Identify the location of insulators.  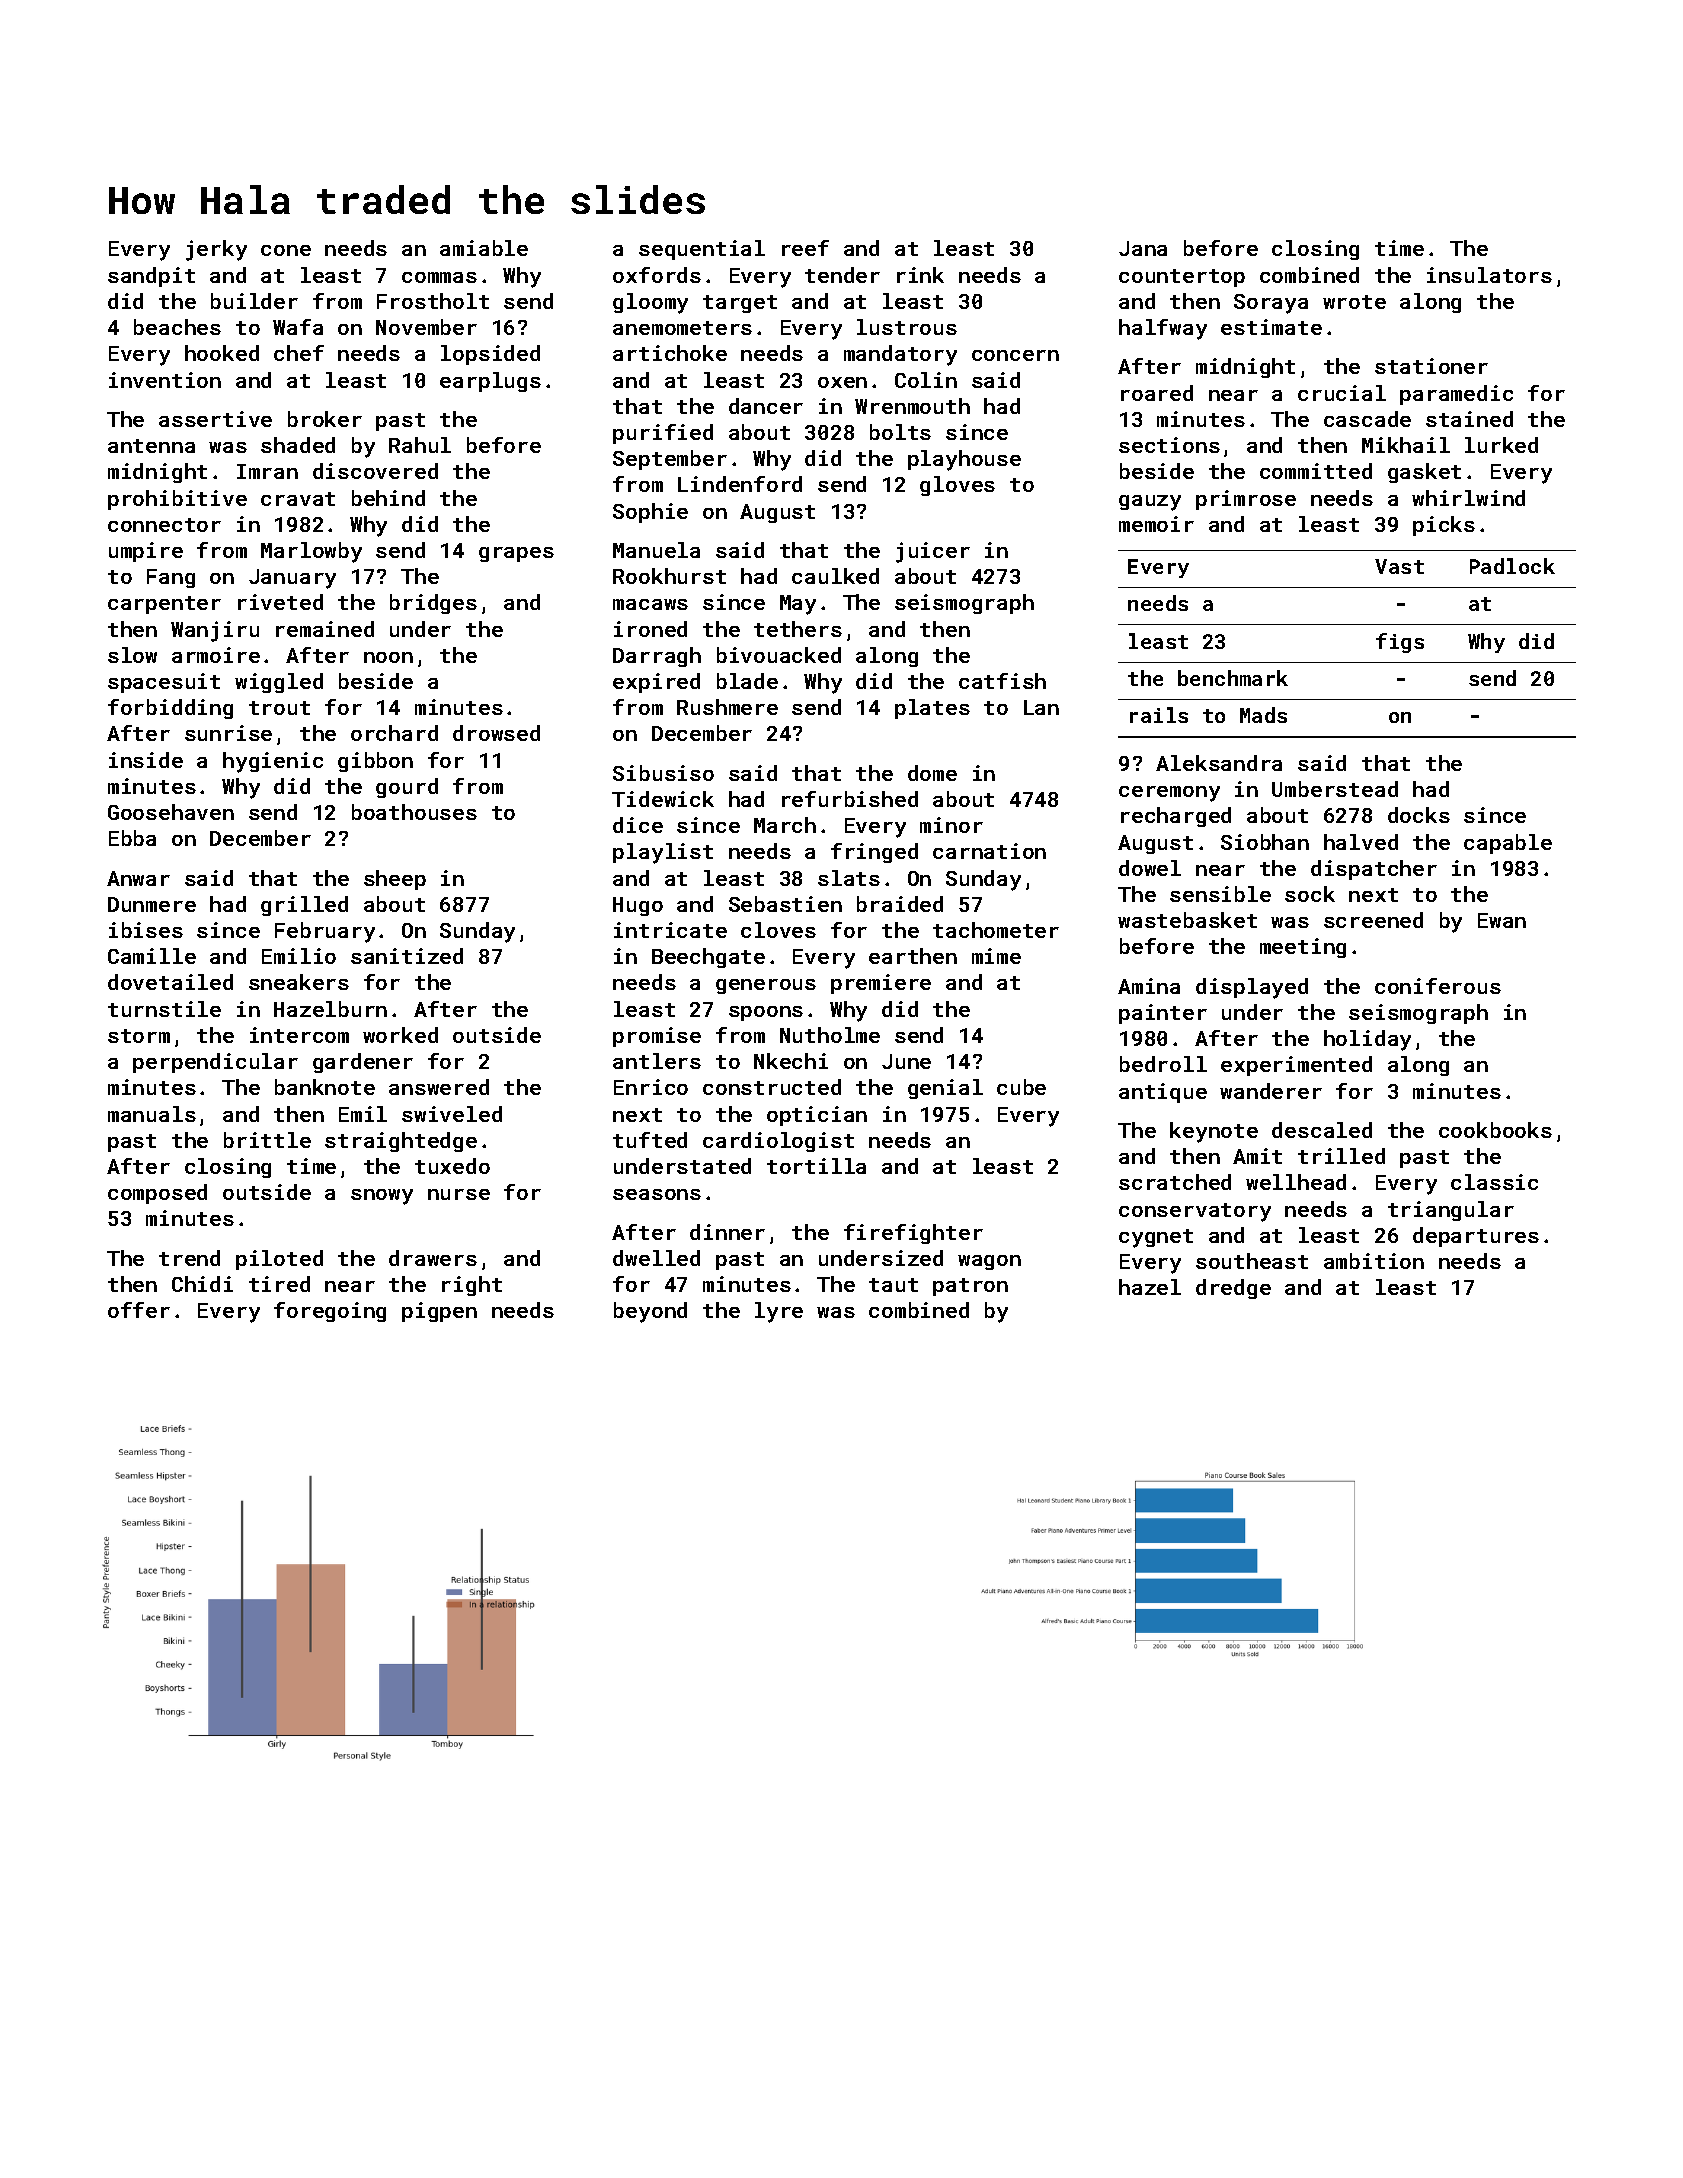
(1489, 275).
